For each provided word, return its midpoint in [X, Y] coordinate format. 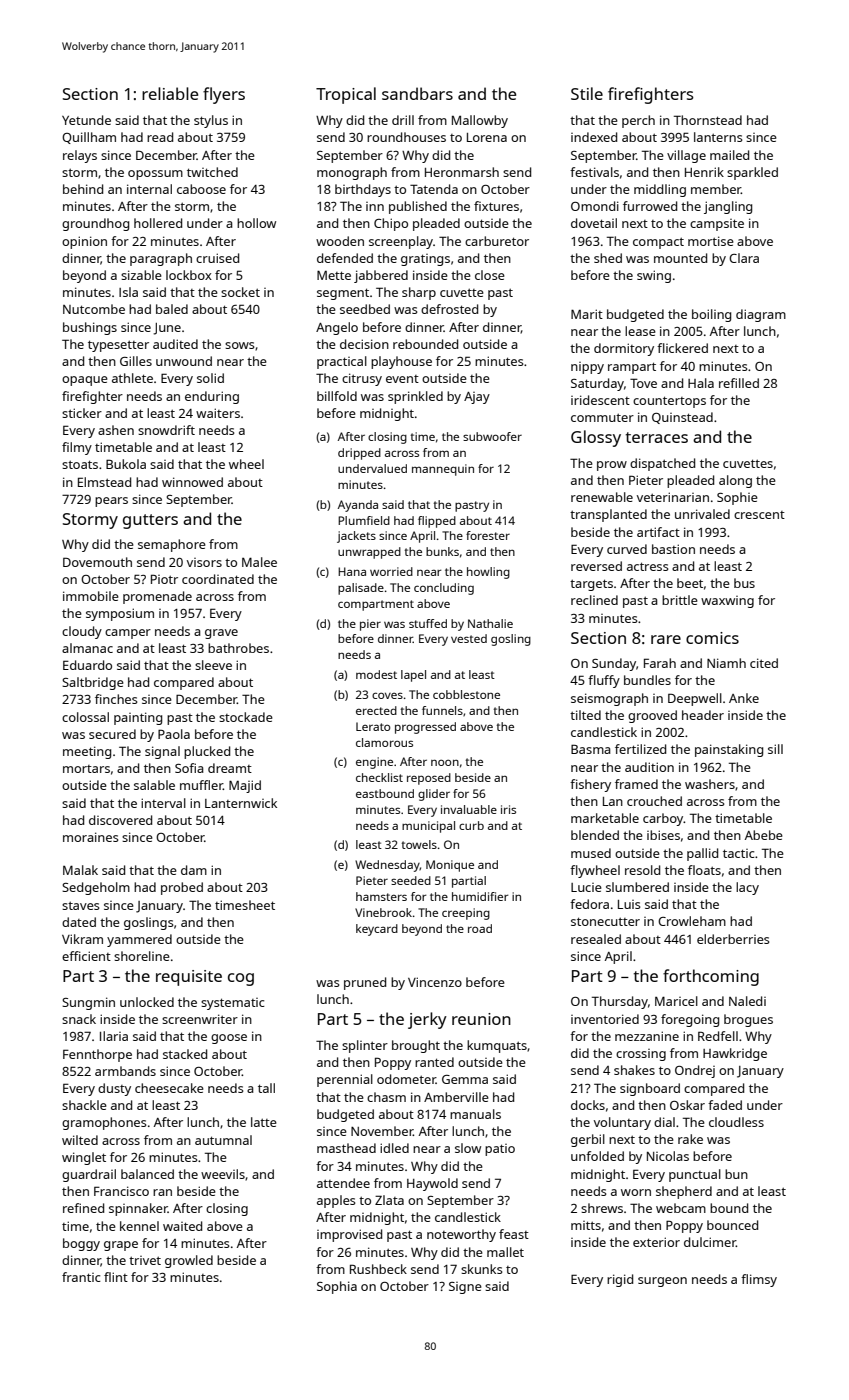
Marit [587, 314]
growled [189, 1261]
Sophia [337, 1287]
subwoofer [492, 436]
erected [376, 710]
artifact [658, 532]
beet [690, 583]
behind [83, 189]
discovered [120, 820]
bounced [732, 1225]
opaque [85, 381]
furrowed [650, 206]
